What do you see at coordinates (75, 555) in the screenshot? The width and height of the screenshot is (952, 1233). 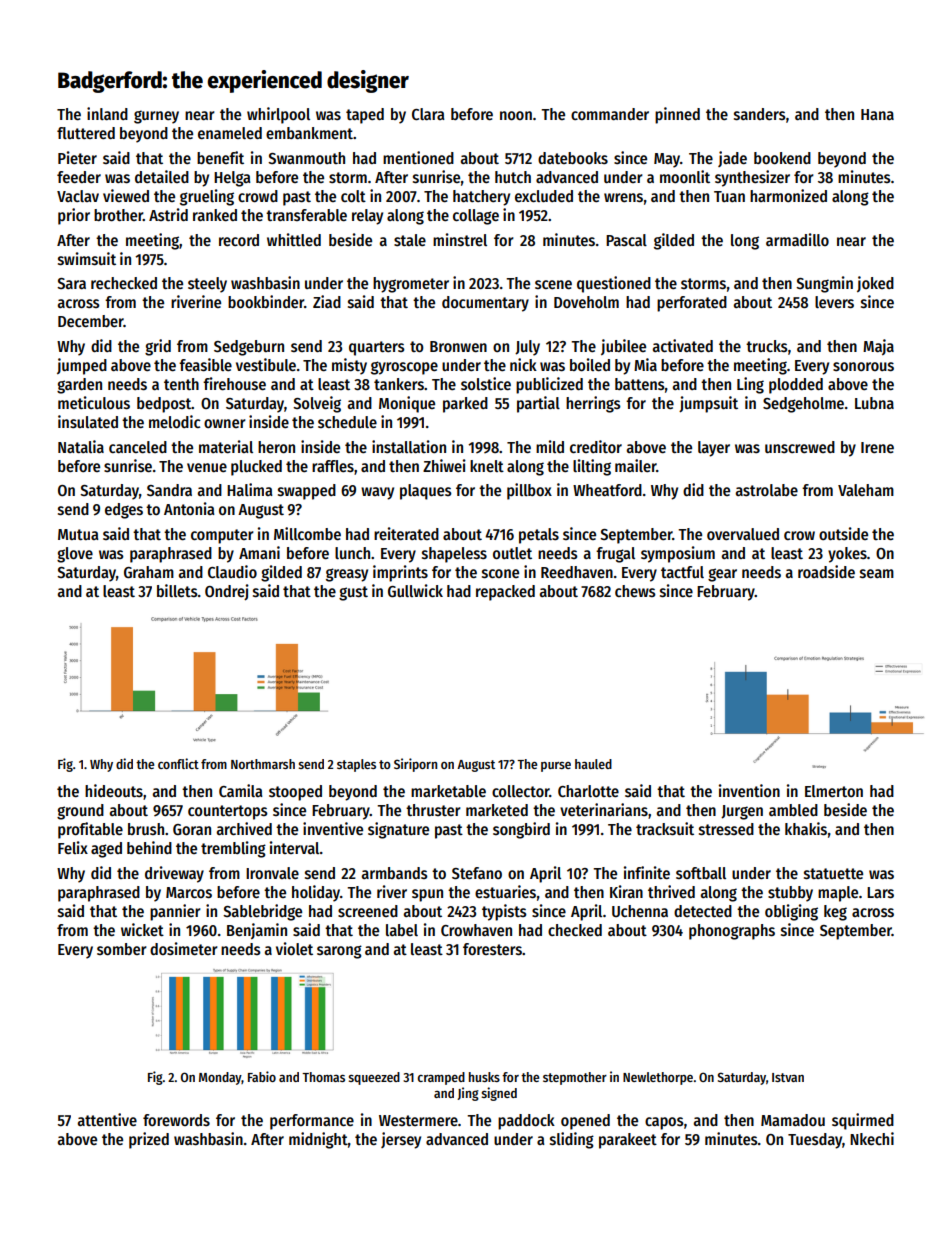 I see `glove` at bounding box center [75, 555].
